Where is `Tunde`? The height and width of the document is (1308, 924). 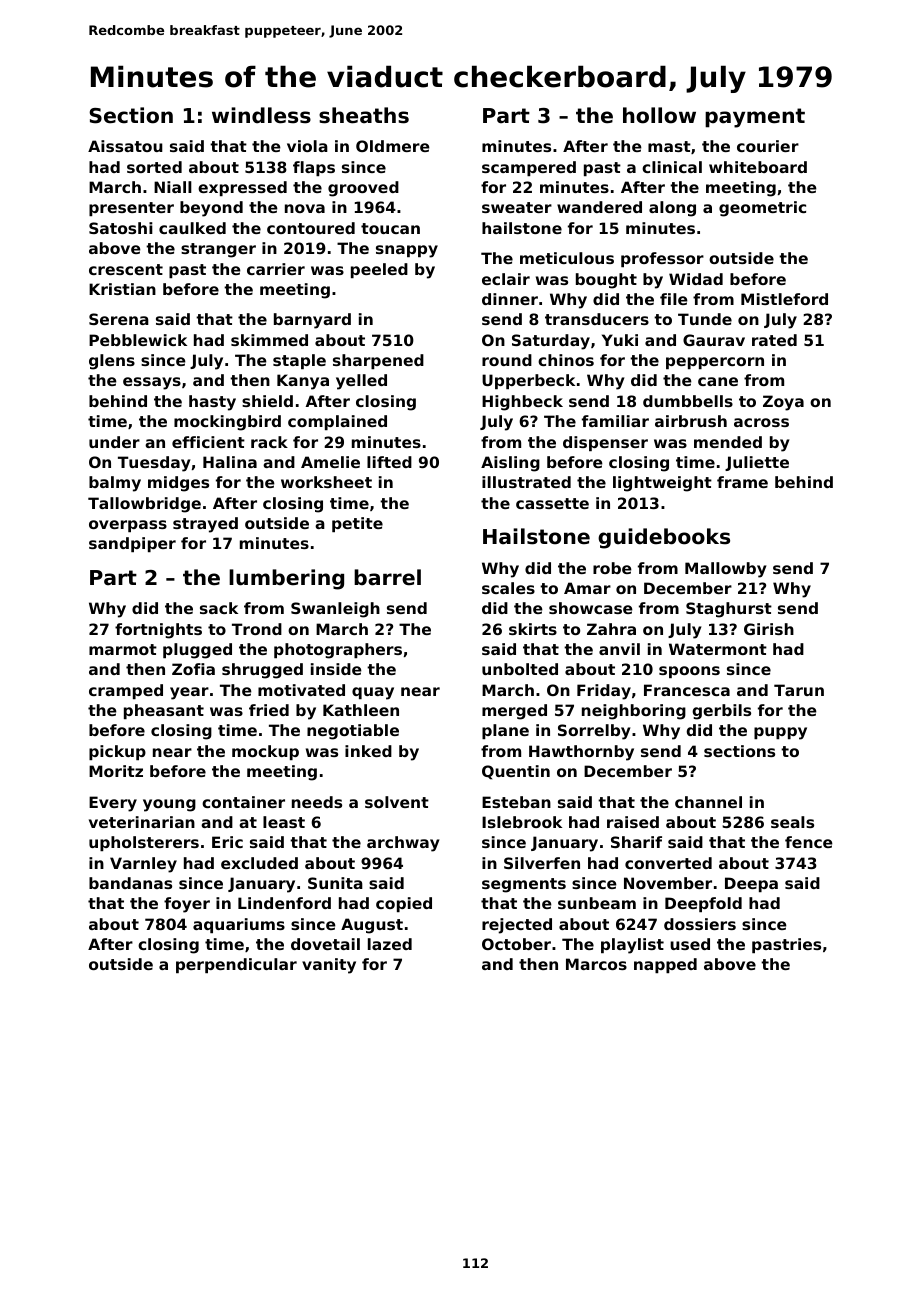
Tunde is located at coordinates (705, 319).
